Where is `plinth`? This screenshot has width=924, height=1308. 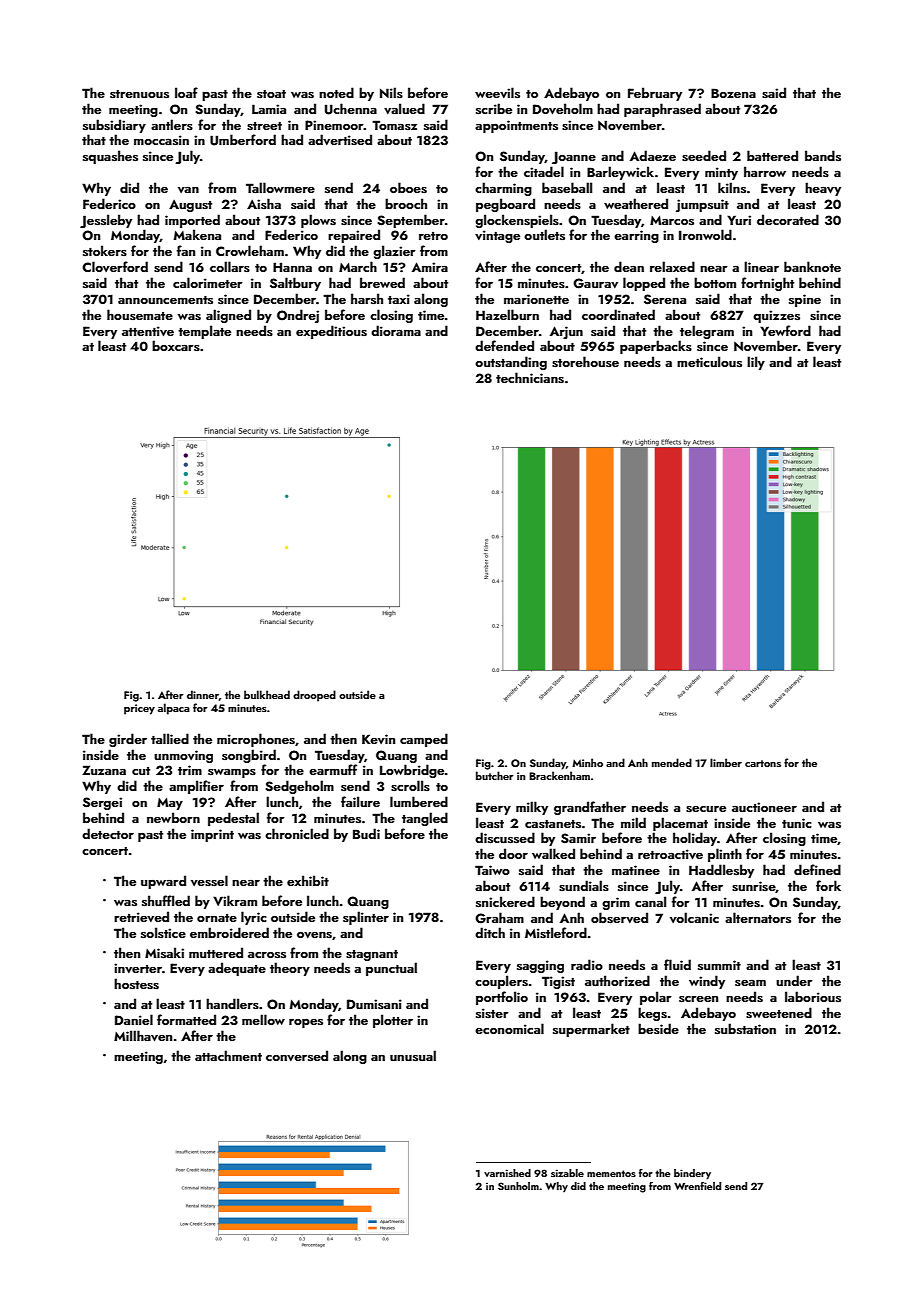
plinth is located at coordinates (725, 855).
